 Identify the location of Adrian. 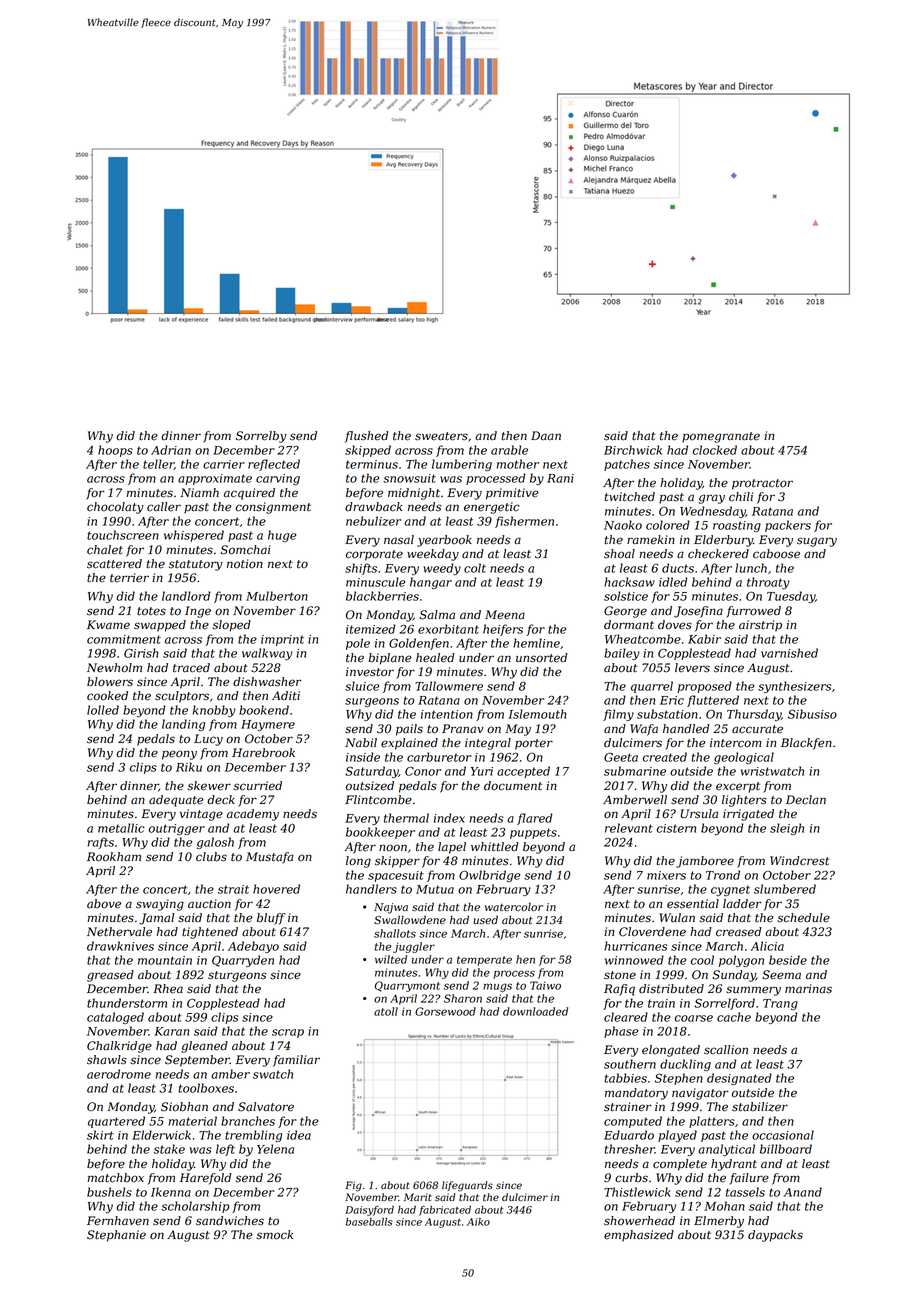
(171, 450).
